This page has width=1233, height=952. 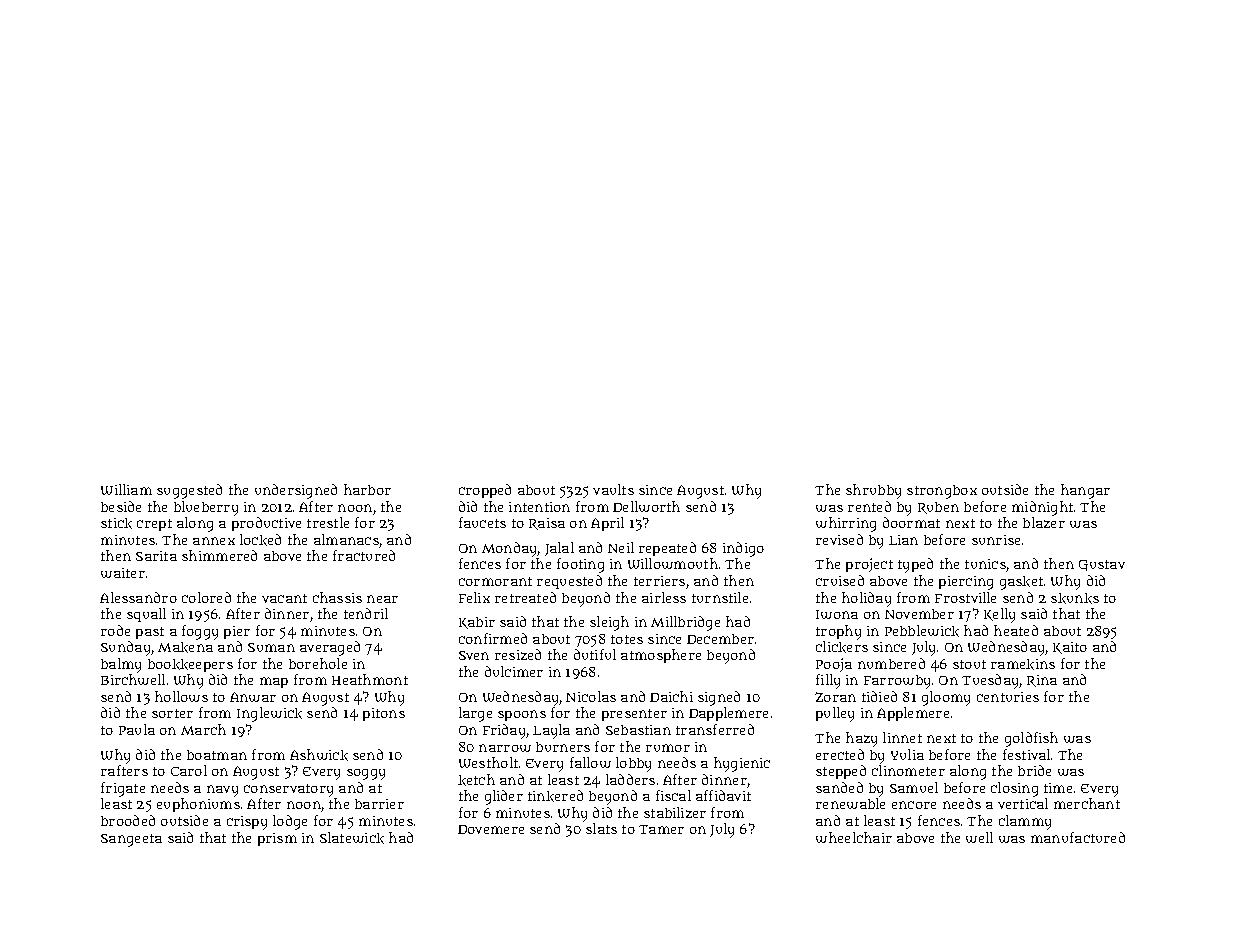 I want to click on hangar, so click(x=1085, y=491).
